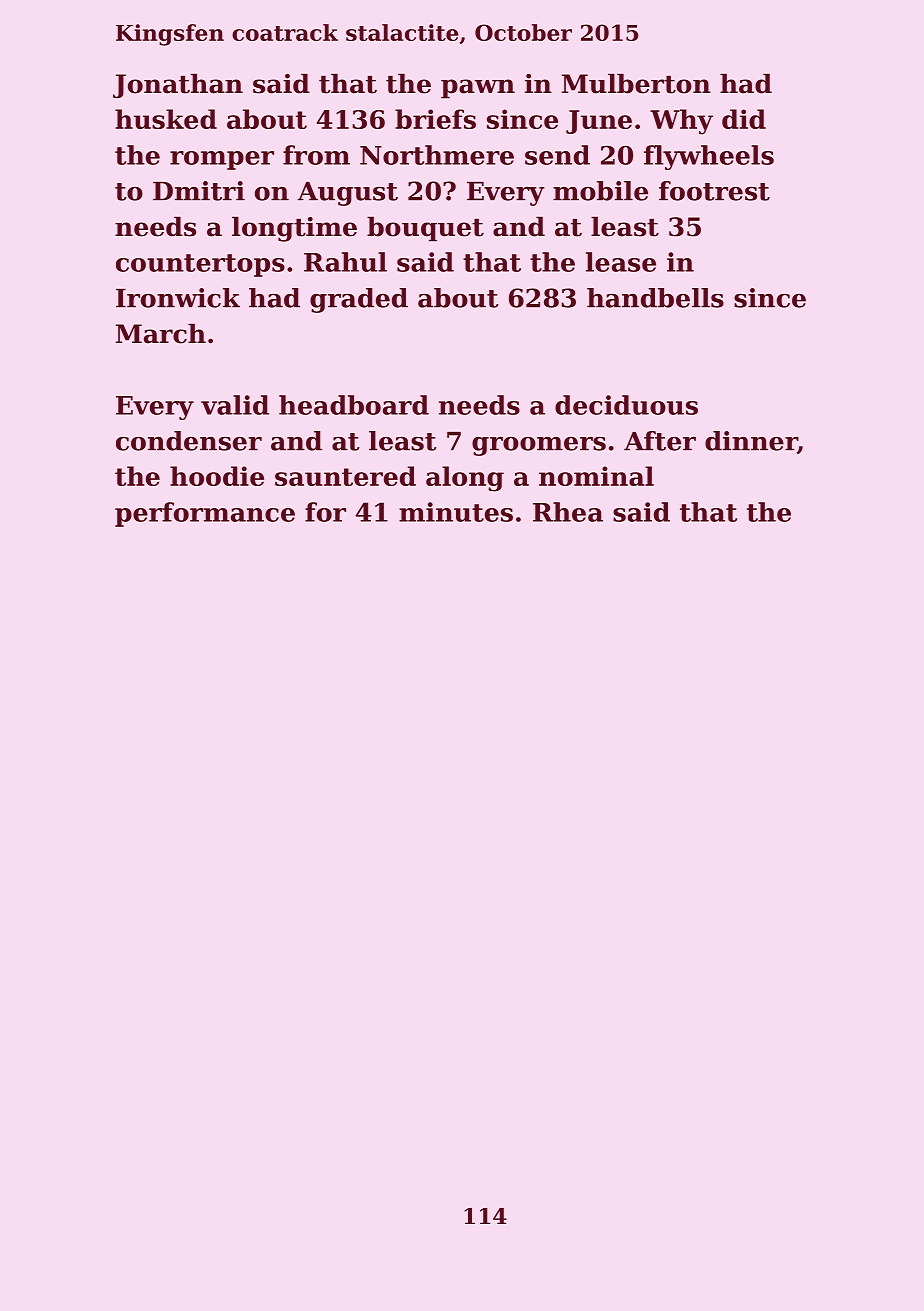 Image resolution: width=924 pixels, height=1311 pixels. I want to click on deciduous, so click(626, 405).
